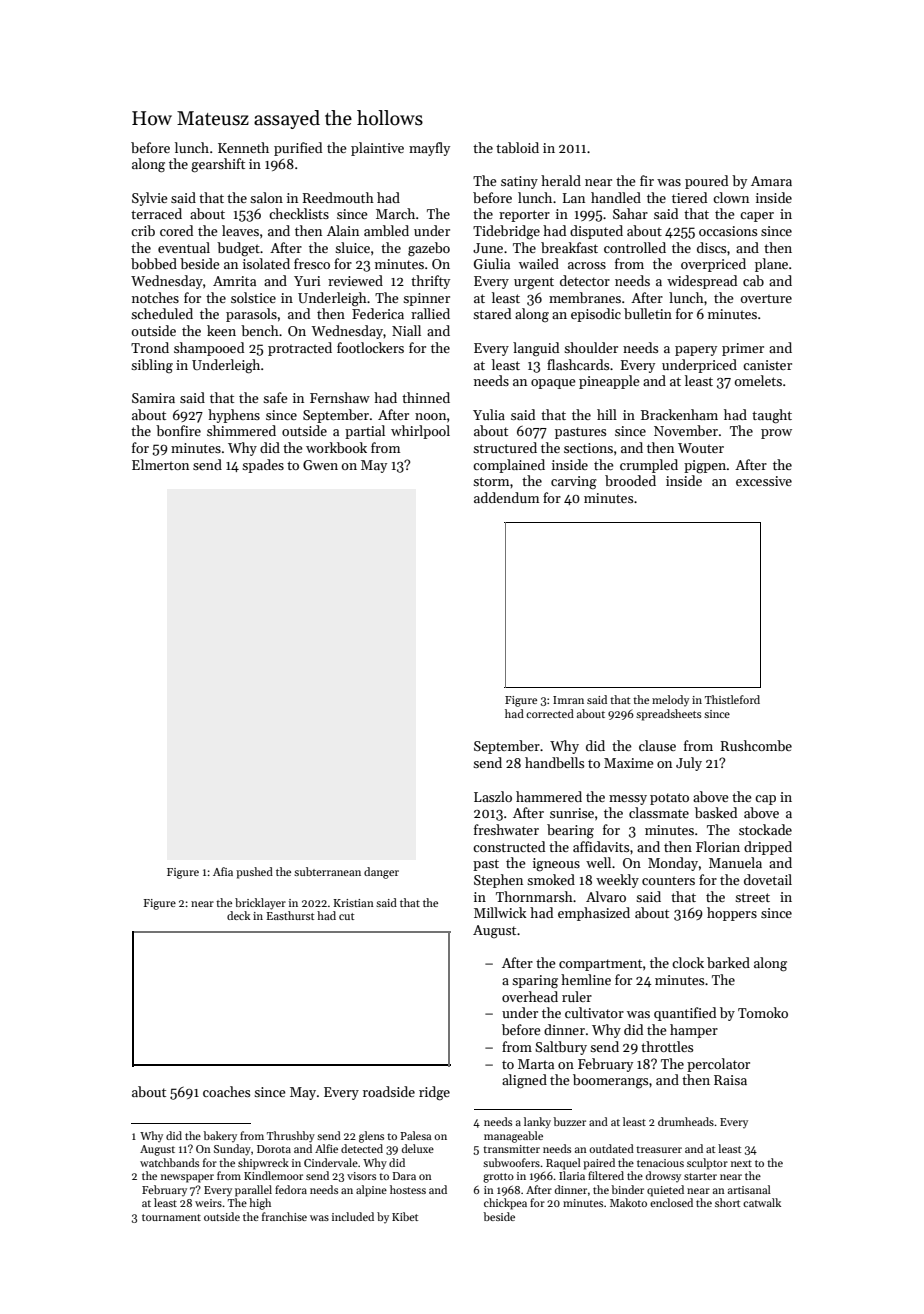 This screenshot has width=924, height=1314. I want to click on Amara, so click(771, 181).
